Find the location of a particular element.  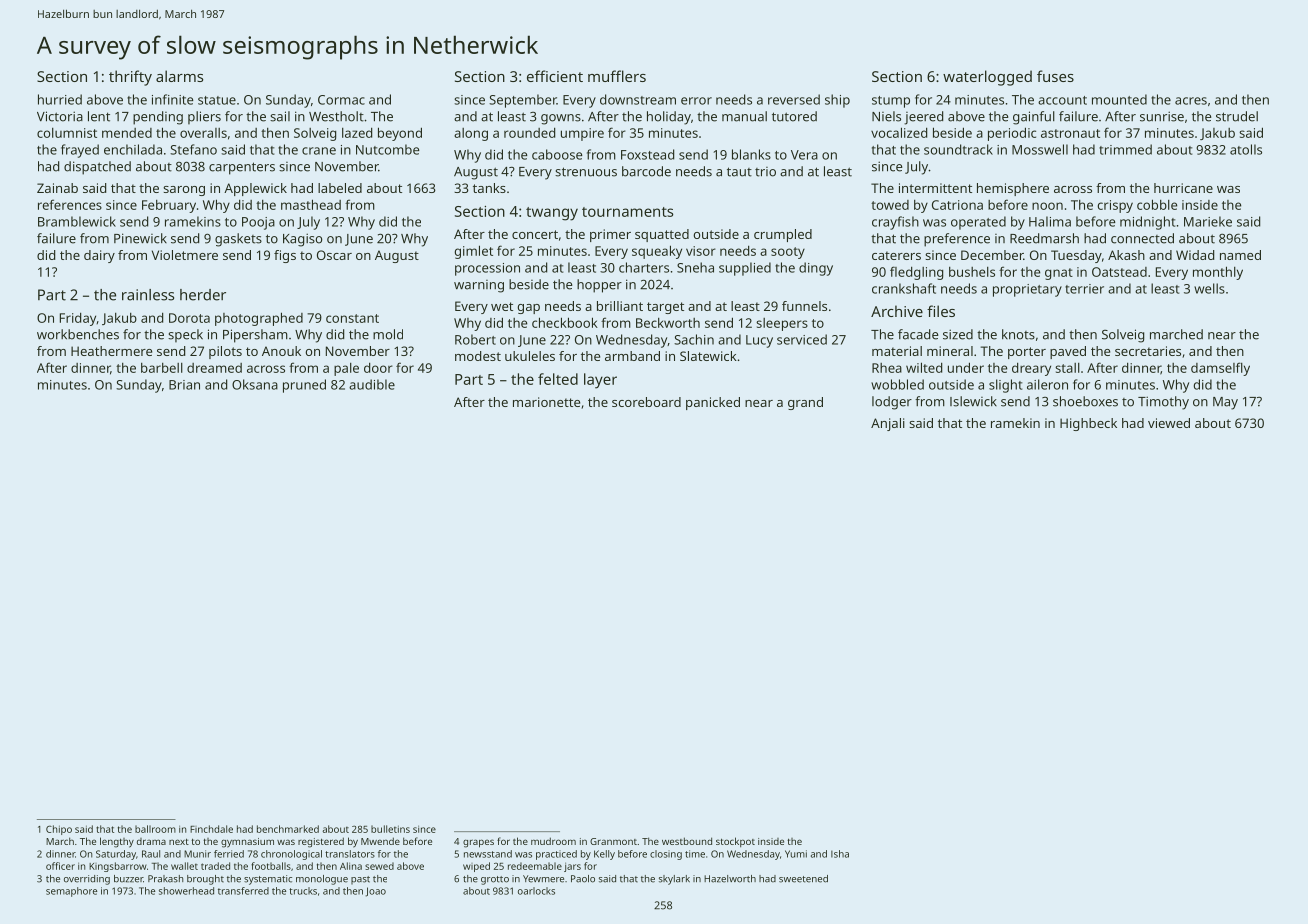

stockpot is located at coordinates (735, 842).
